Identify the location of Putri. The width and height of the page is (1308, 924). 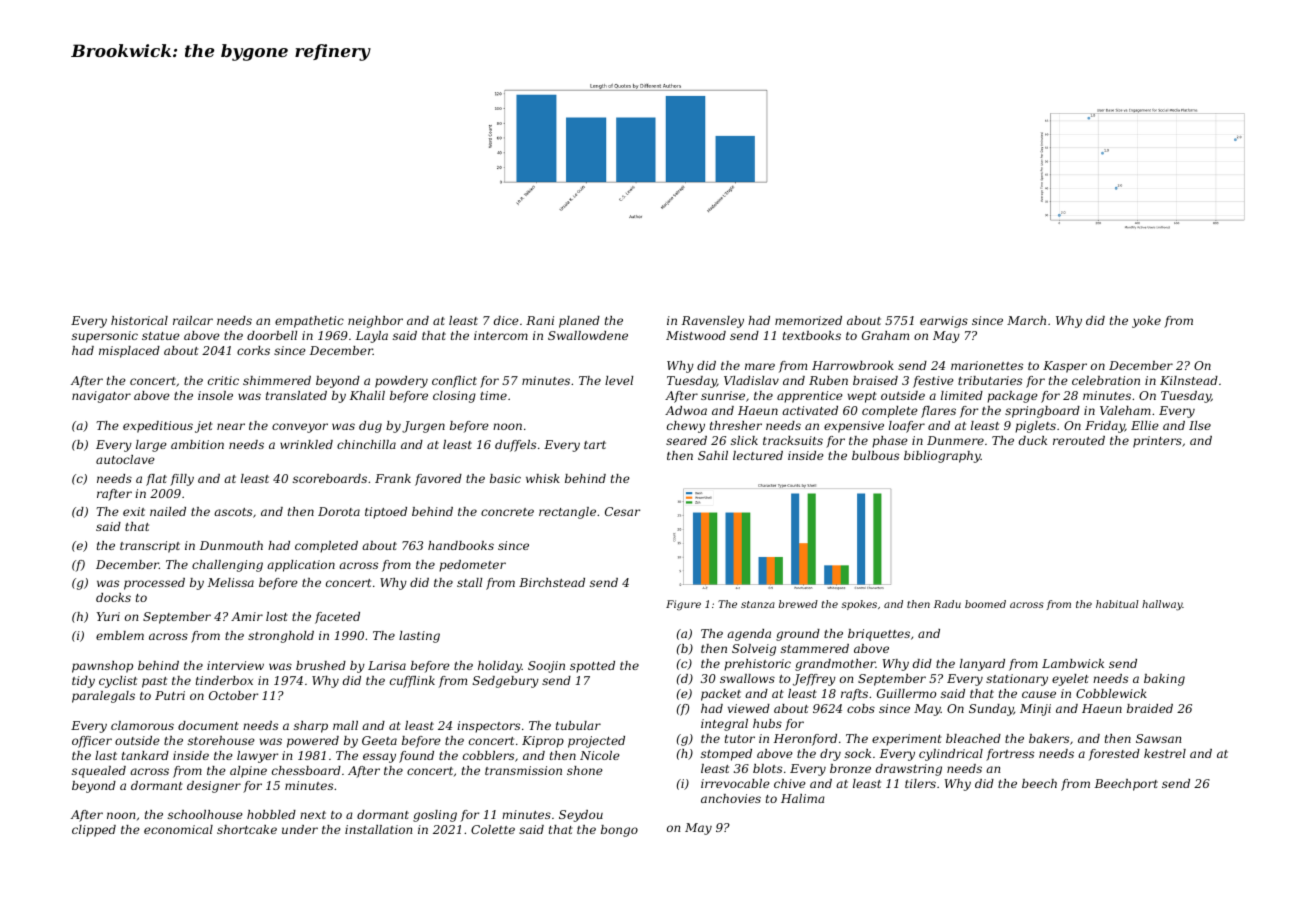
(170, 695).
